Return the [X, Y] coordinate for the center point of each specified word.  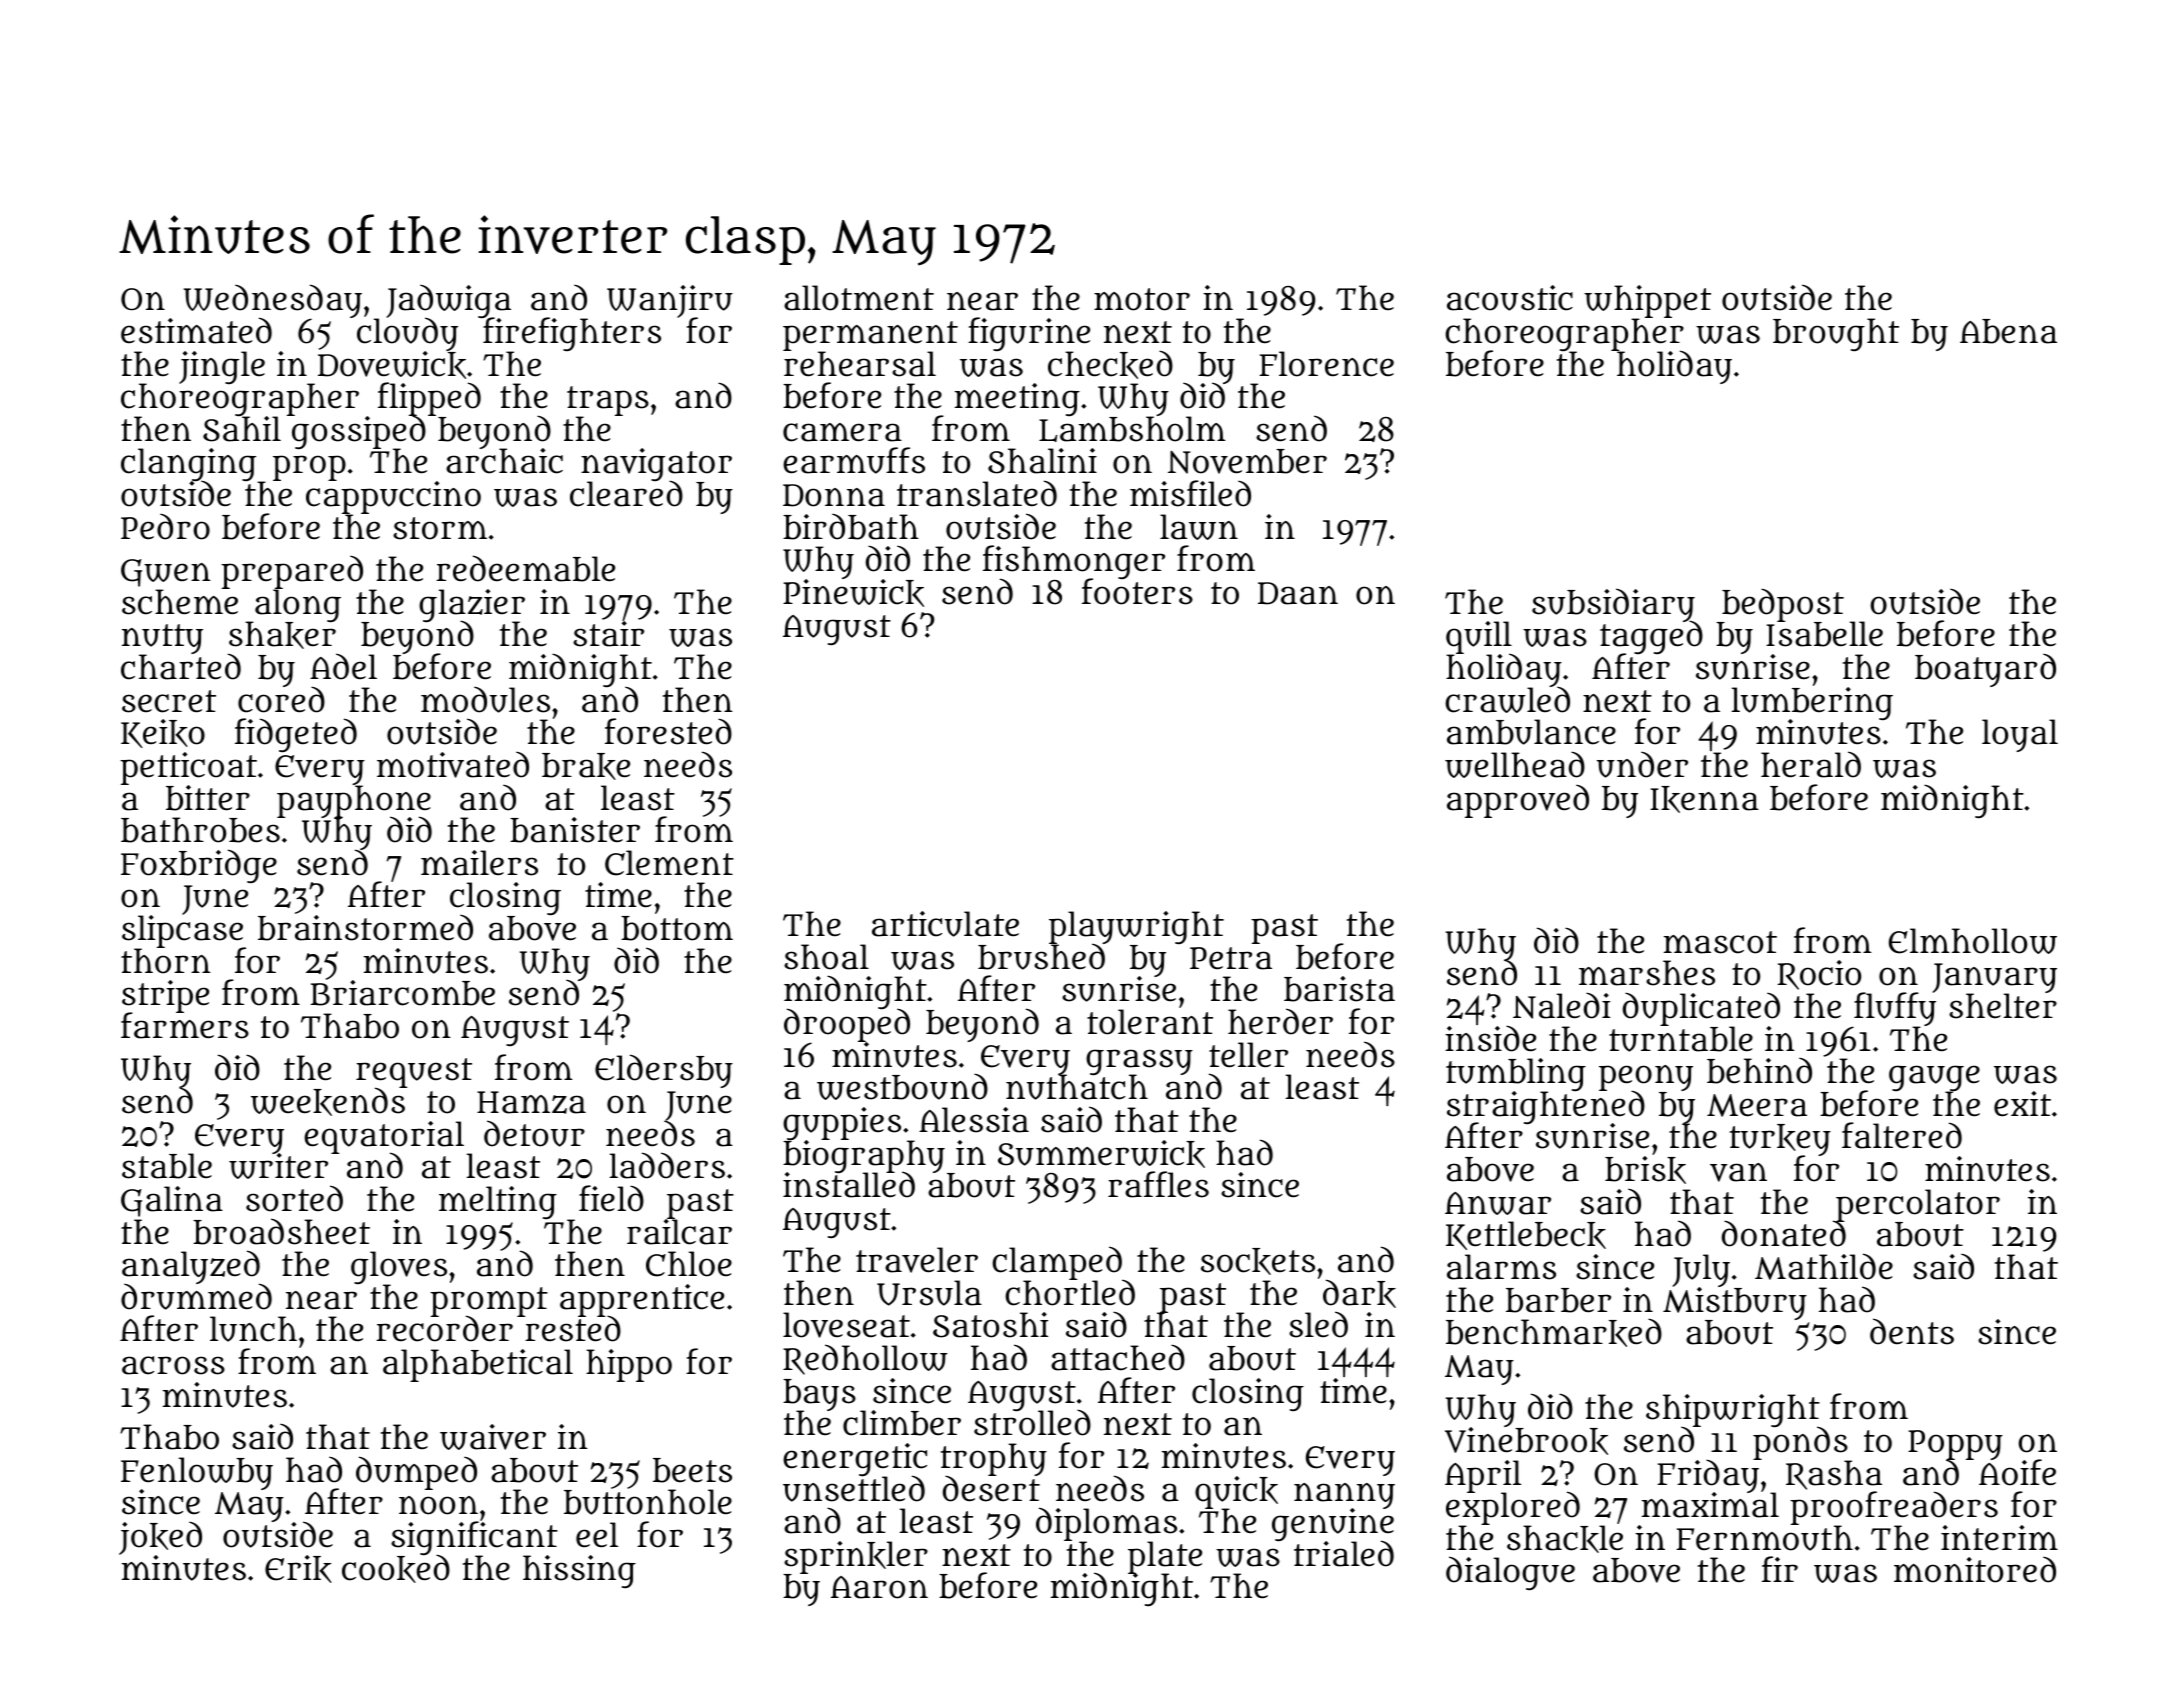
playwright [1136, 927]
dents [1912, 1331]
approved [1518, 801]
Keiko [163, 733]
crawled [1507, 700]
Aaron [879, 1587]
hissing [579, 1571]
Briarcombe [403, 993]
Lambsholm [1132, 429]
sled [1318, 1324]
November [1247, 461]
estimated [196, 330]
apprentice [642, 1300]
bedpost [1782, 605]
